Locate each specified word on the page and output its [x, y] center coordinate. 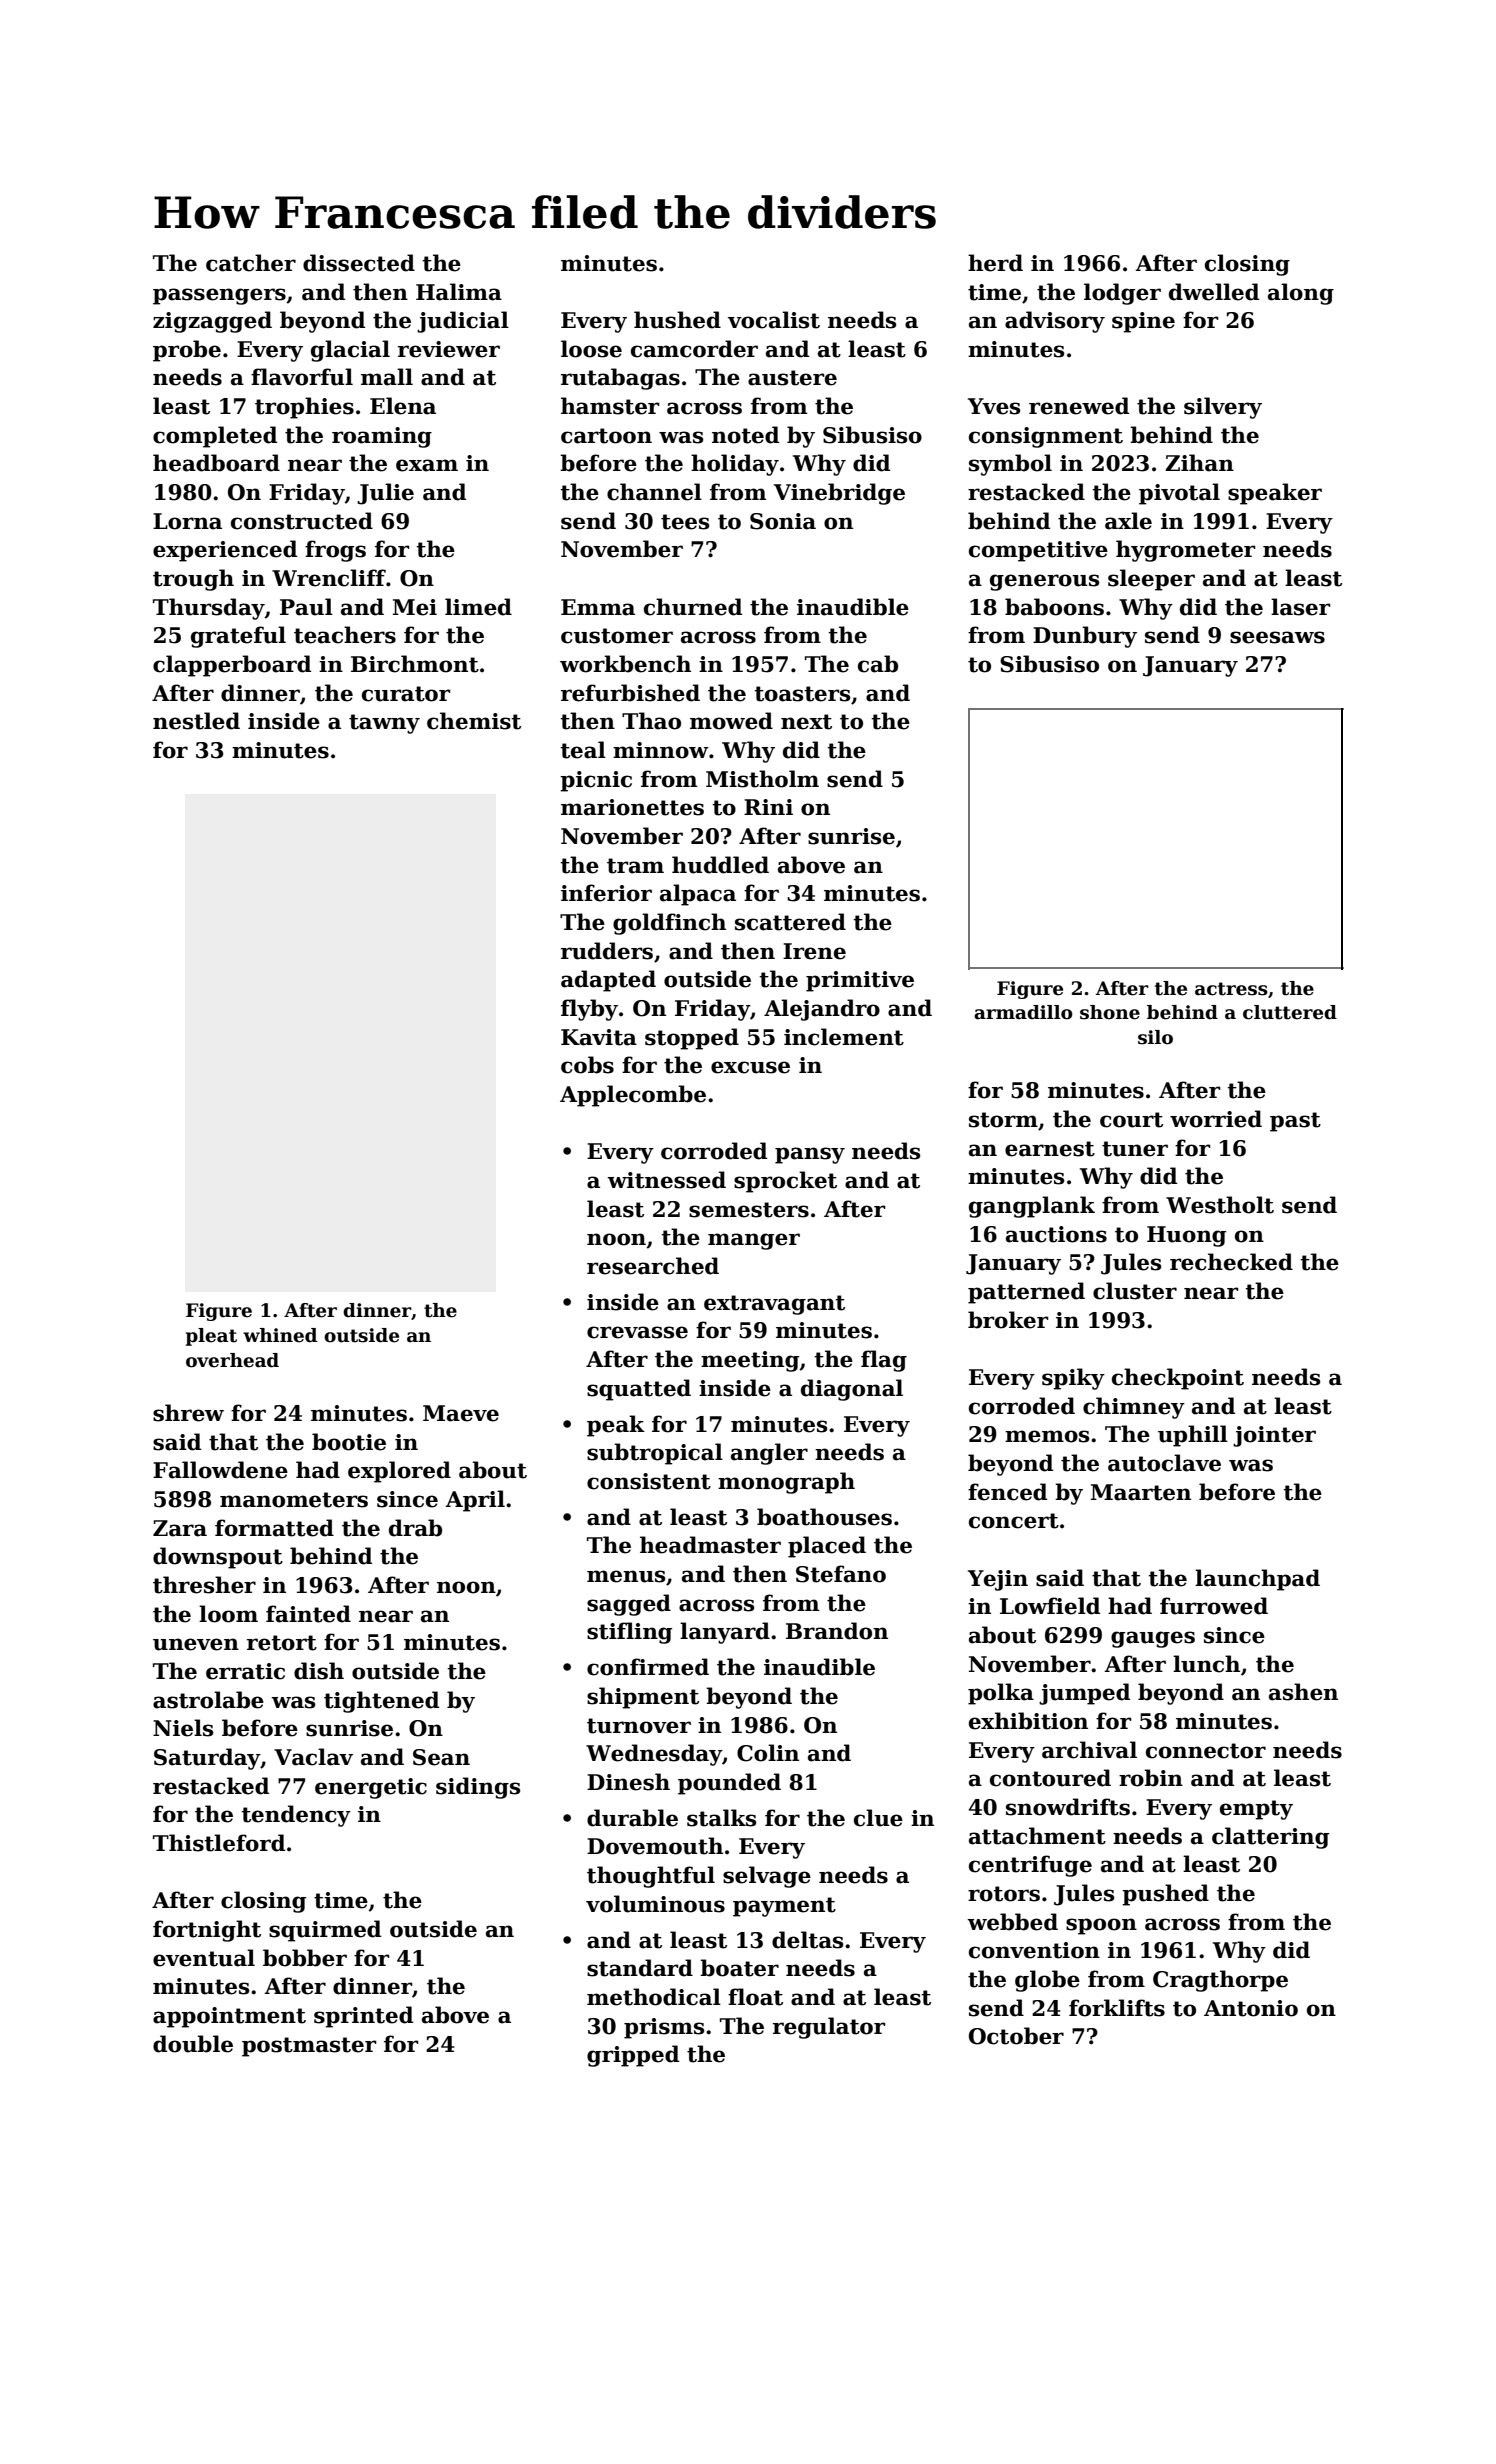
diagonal [852, 1390]
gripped [633, 2056]
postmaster [309, 2047]
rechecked [1231, 1262]
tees [685, 522]
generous [1044, 582]
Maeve [461, 1413]
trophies [304, 408]
